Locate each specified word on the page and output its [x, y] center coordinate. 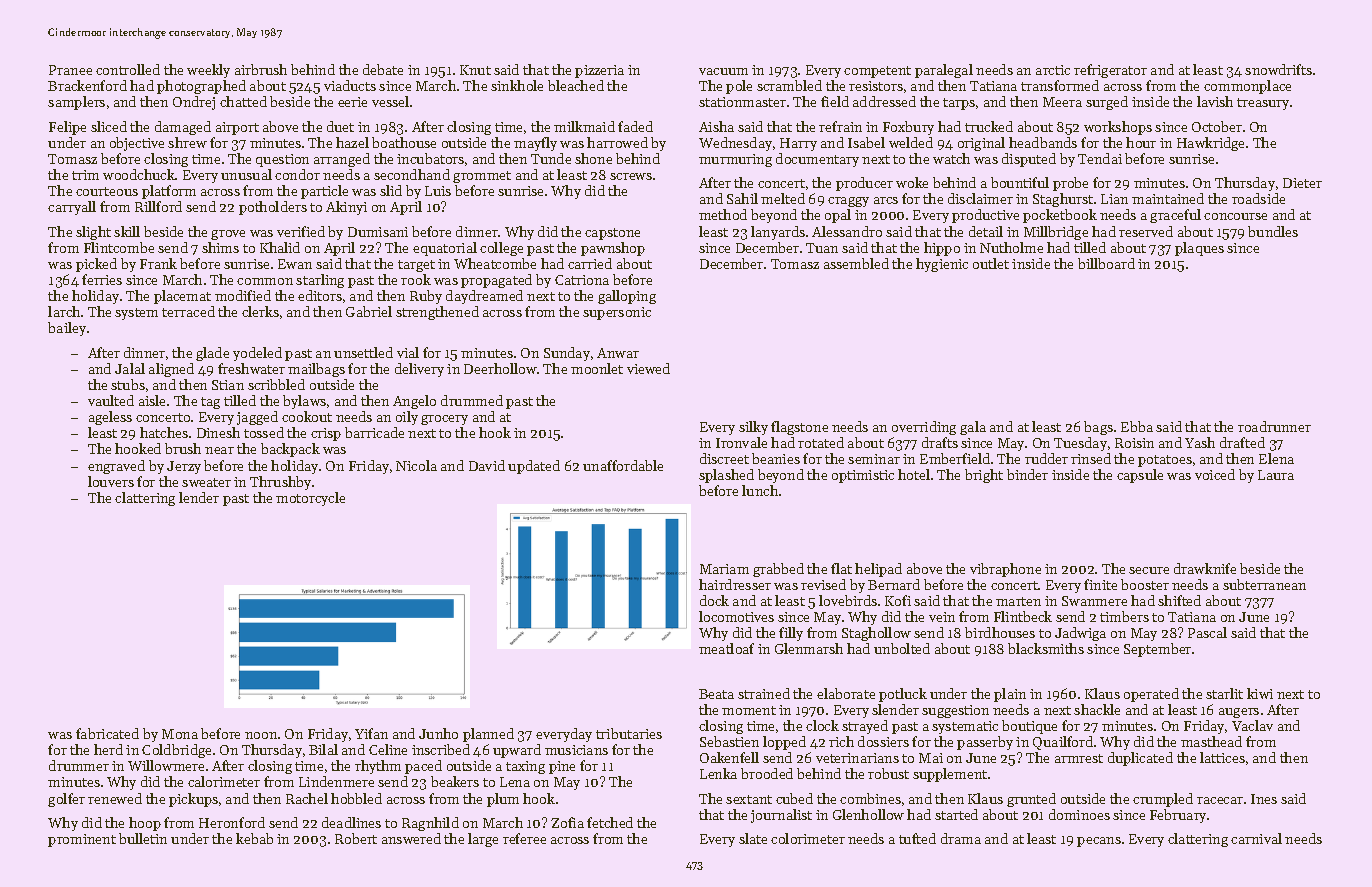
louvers [111, 481]
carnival [1256, 838]
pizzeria [599, 71]
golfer [66, 800]
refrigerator [1110, 71]
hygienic [942, 265]
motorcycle [310, 499]
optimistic [863, 476]
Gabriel [369, 311]
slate [753, 838]
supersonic [617, 313]
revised [823, 584]
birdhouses [1000, 632]
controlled [128, 69]
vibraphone [1005, 570]
